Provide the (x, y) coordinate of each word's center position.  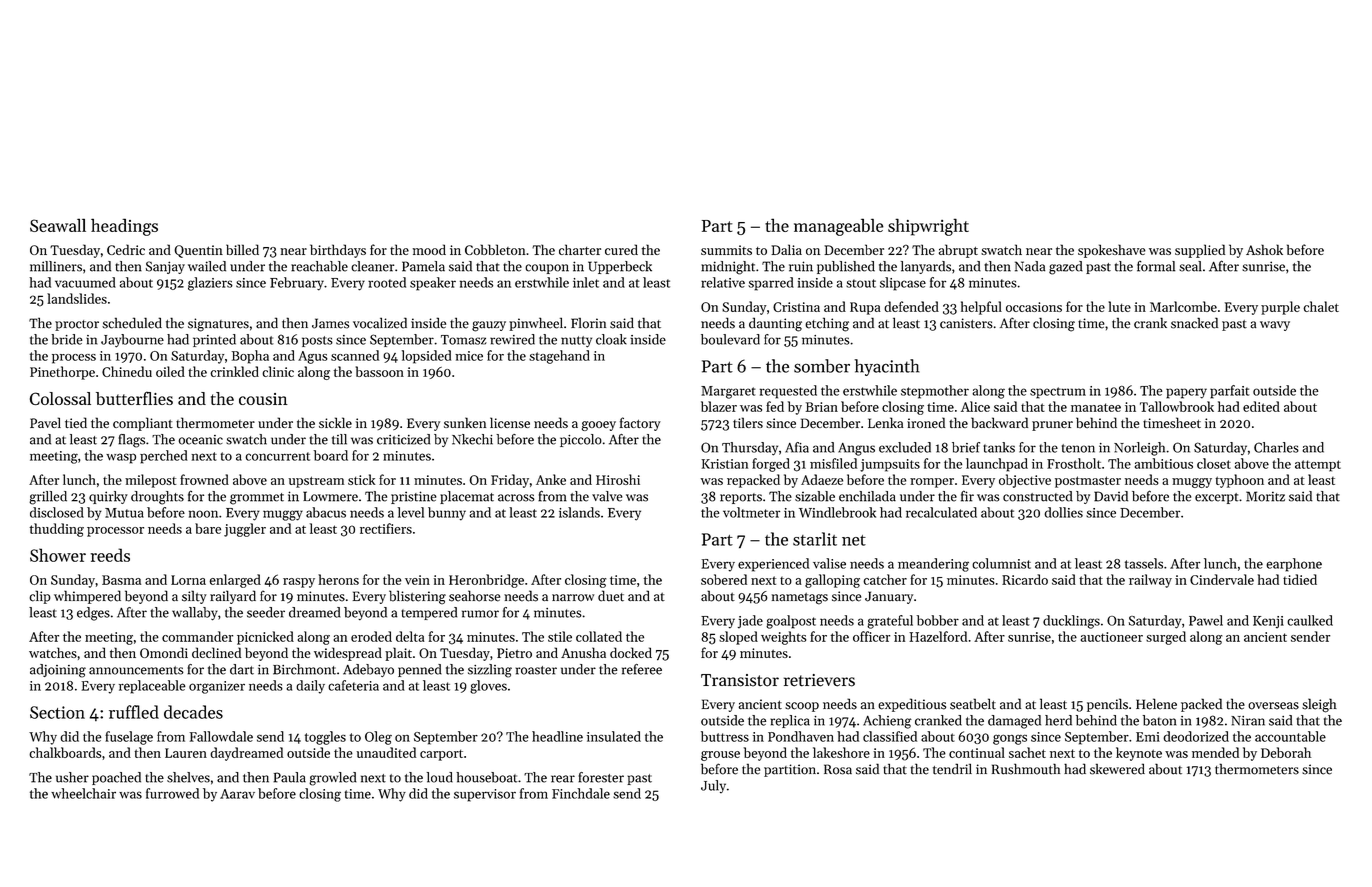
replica (790, 721)
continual (977, 752)
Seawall (58, 225)
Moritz (1265, 496)
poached (116, 778)
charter (580, 249)
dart (242, 669)
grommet (257, 499)
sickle (335, 422)
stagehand (559, 357)
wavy (1275, 326)
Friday (510, 481)
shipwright (928, 227)
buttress (725, 736)
